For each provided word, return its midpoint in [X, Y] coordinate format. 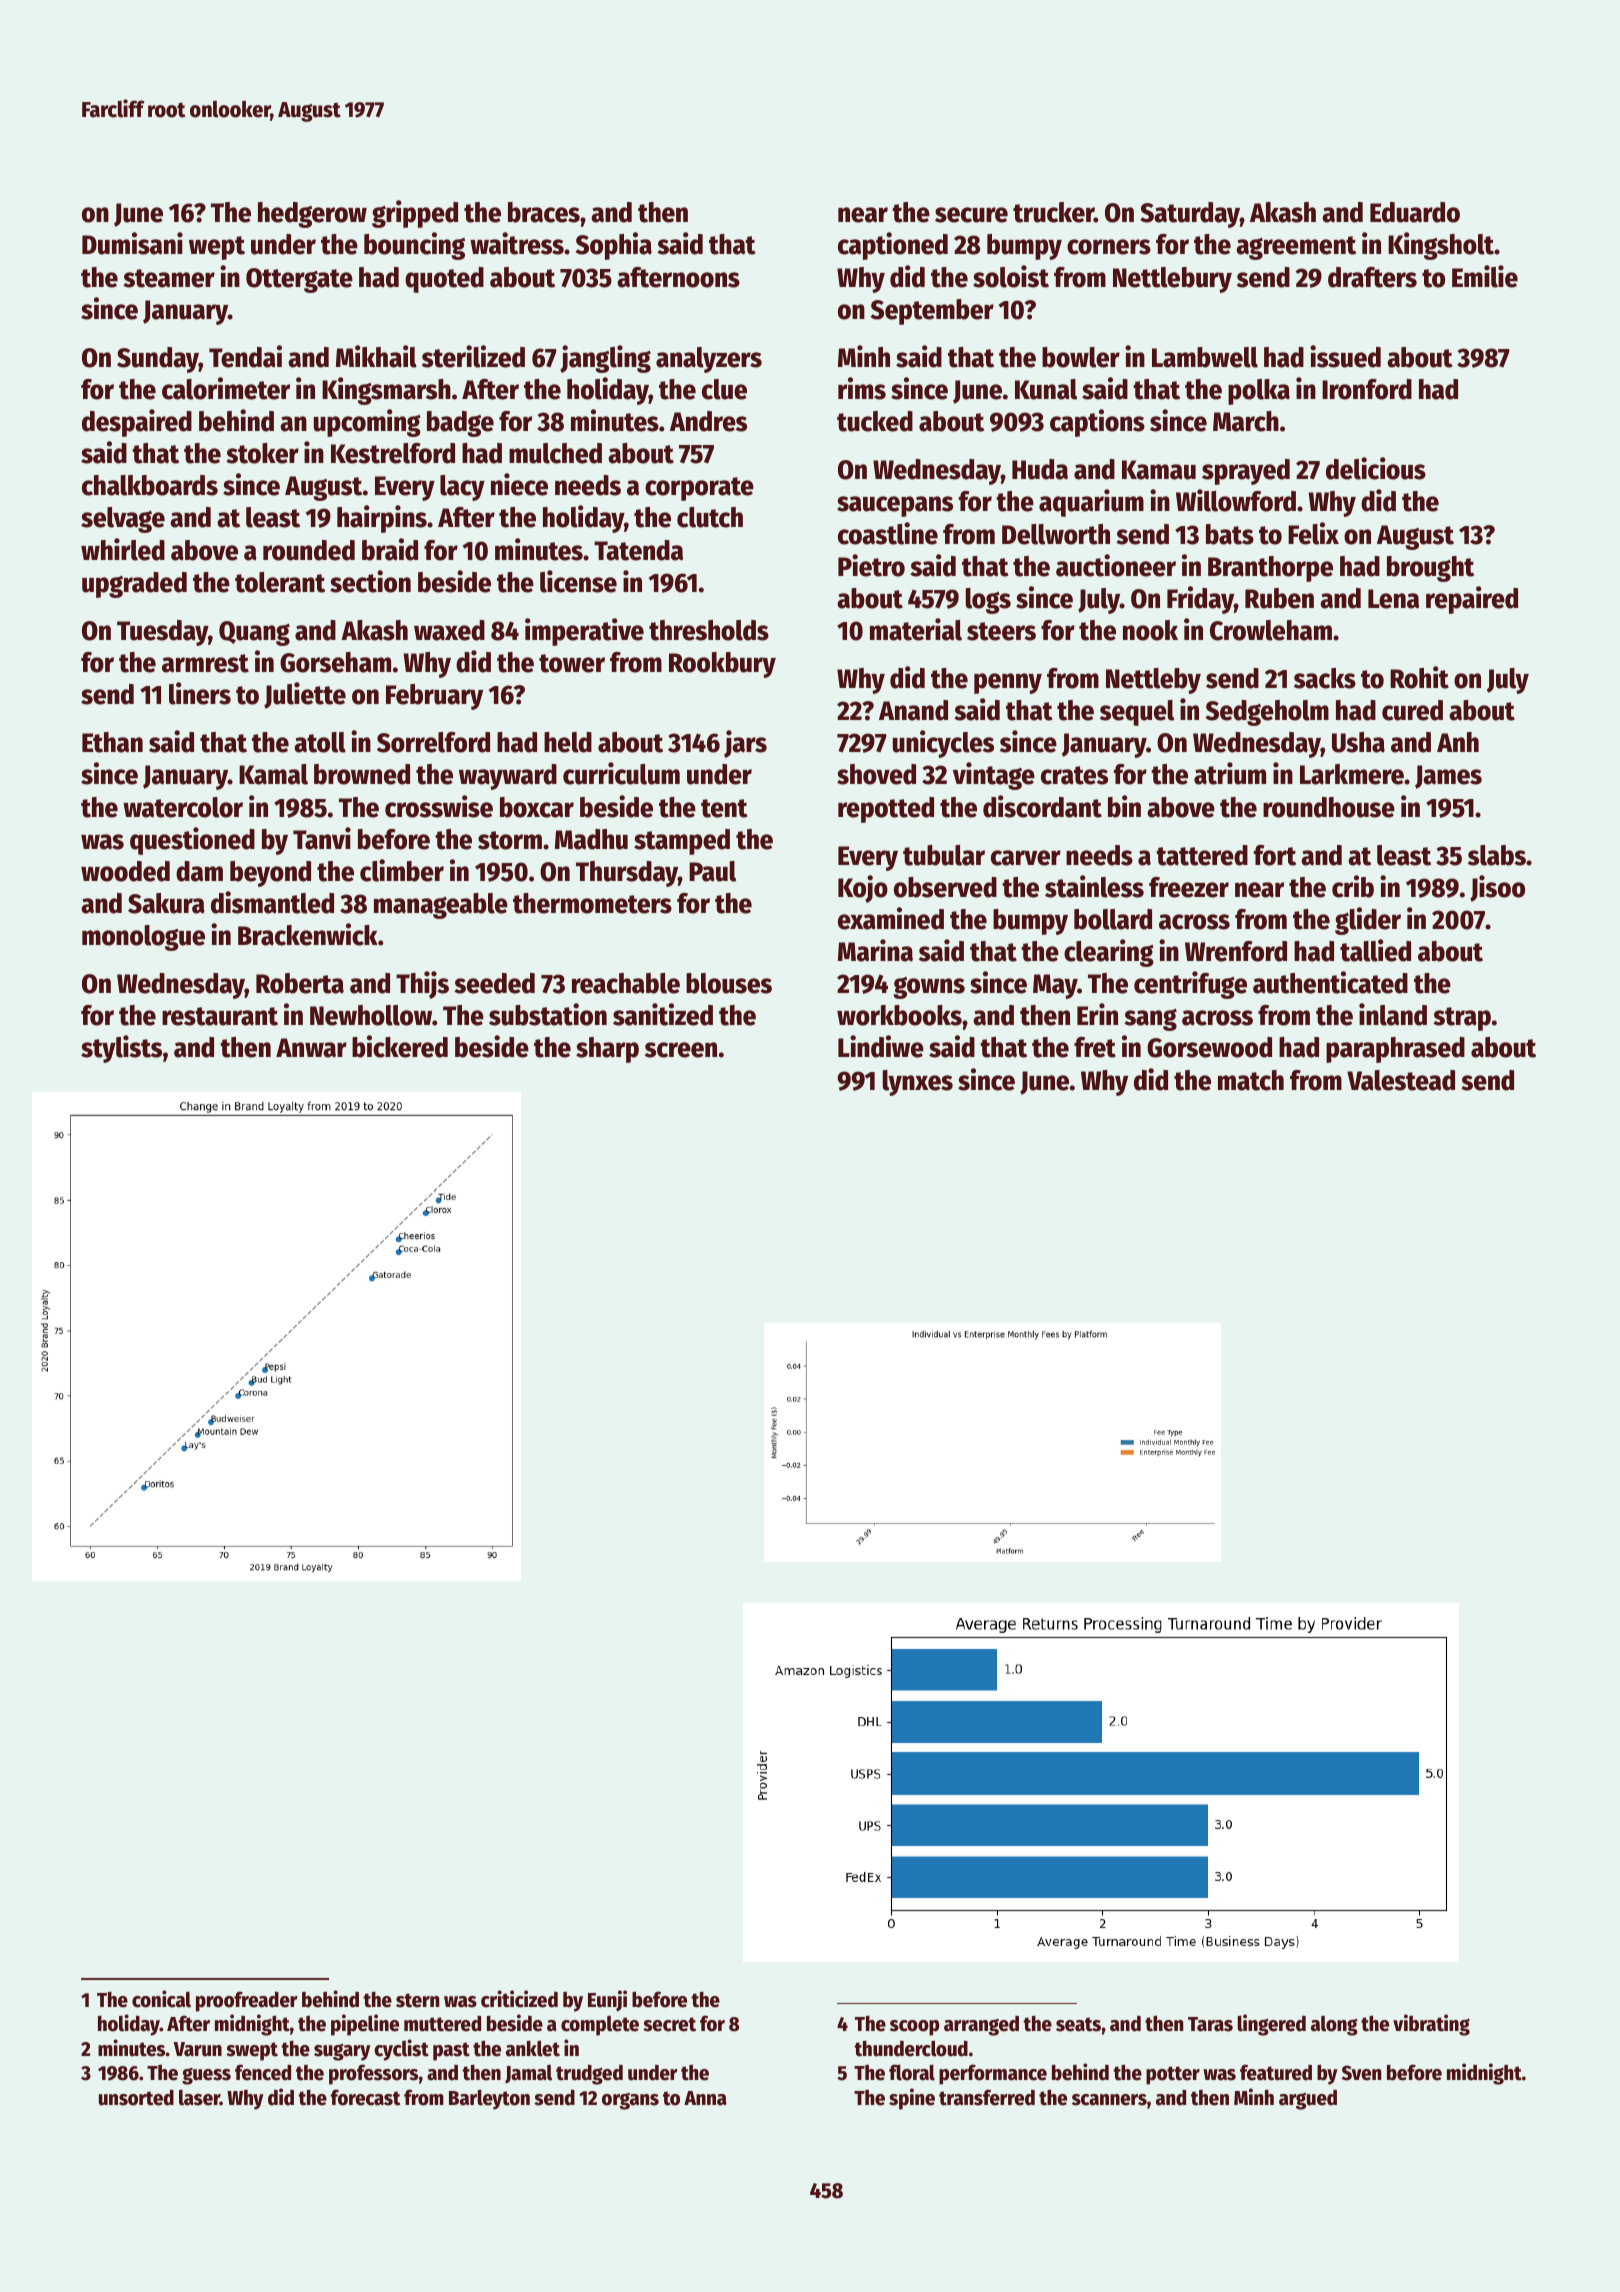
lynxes [918, 1083]
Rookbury [722, 665]
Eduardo [1415, 212]
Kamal [273, 774]
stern [417, 2000]
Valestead [1401, 1080]
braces [544, 212]
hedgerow [312, 215]
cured [1412, 710]
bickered [400, 1046]
